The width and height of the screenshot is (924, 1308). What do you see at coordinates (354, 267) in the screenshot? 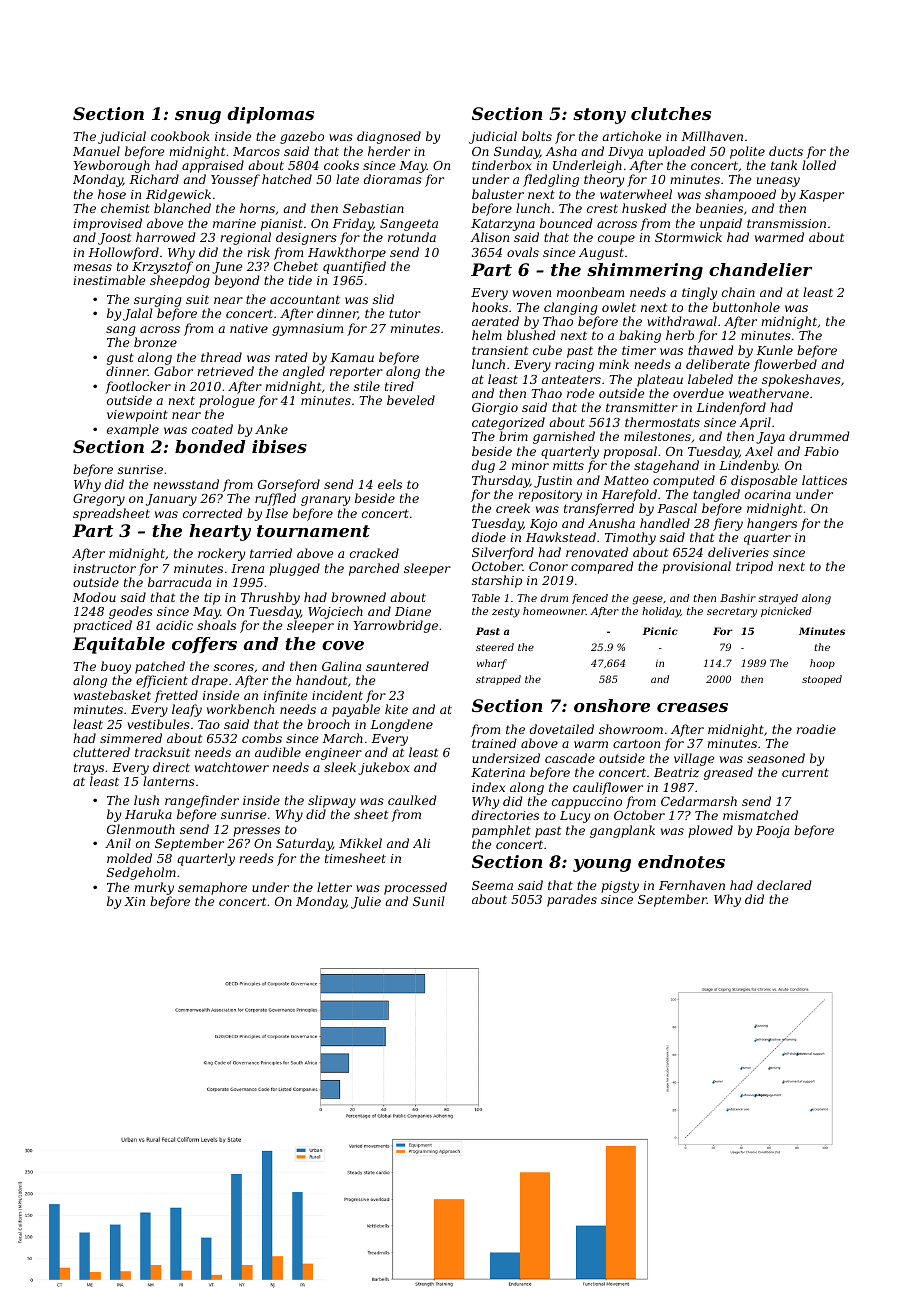
I see `quantified` at bounding box center [354, 267].
